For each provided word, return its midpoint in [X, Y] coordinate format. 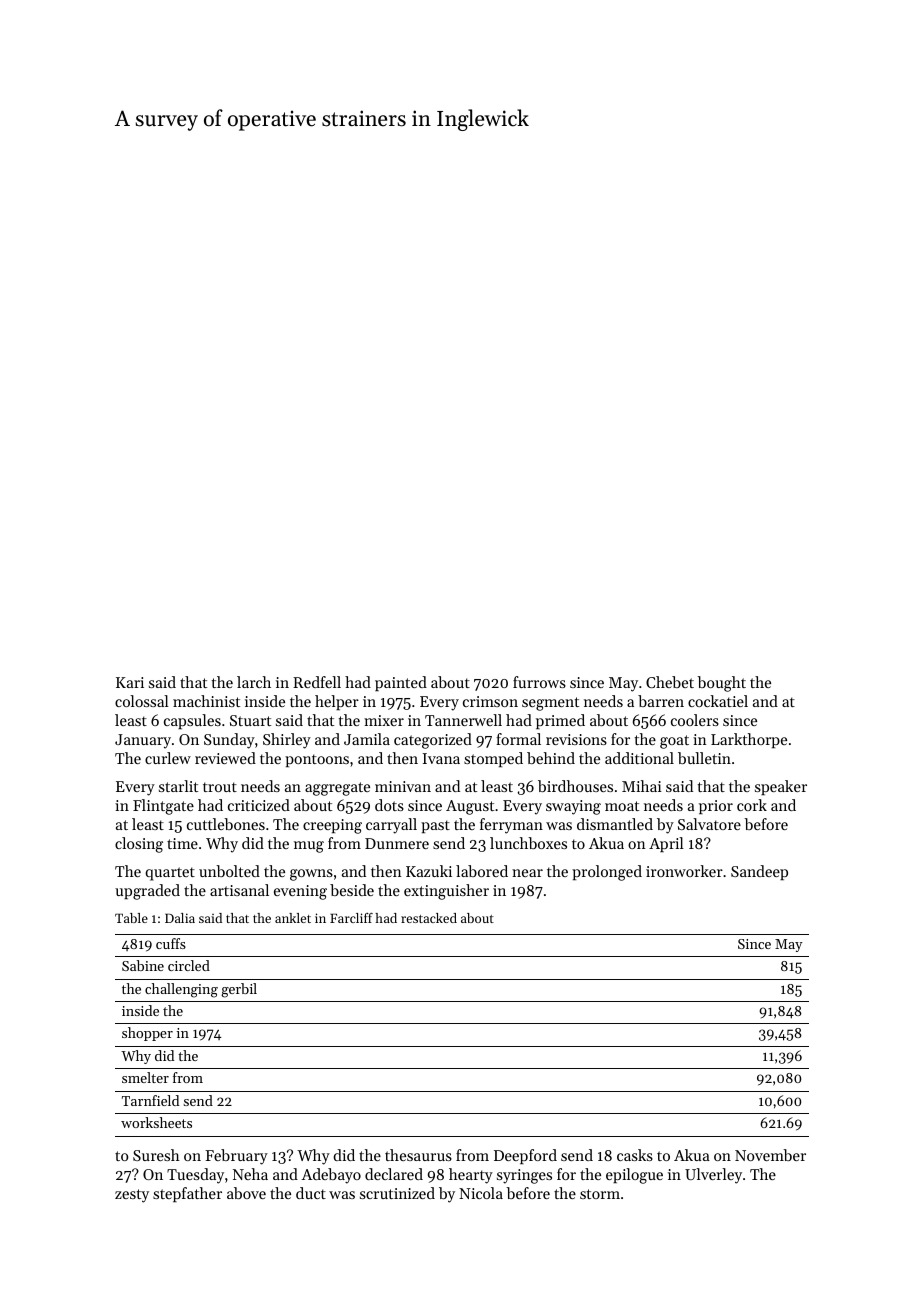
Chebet [670, 682]
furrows [539, 682]
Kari [130, 682]
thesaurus [418, 1155]
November [770, 1155]
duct [311, 1193]
